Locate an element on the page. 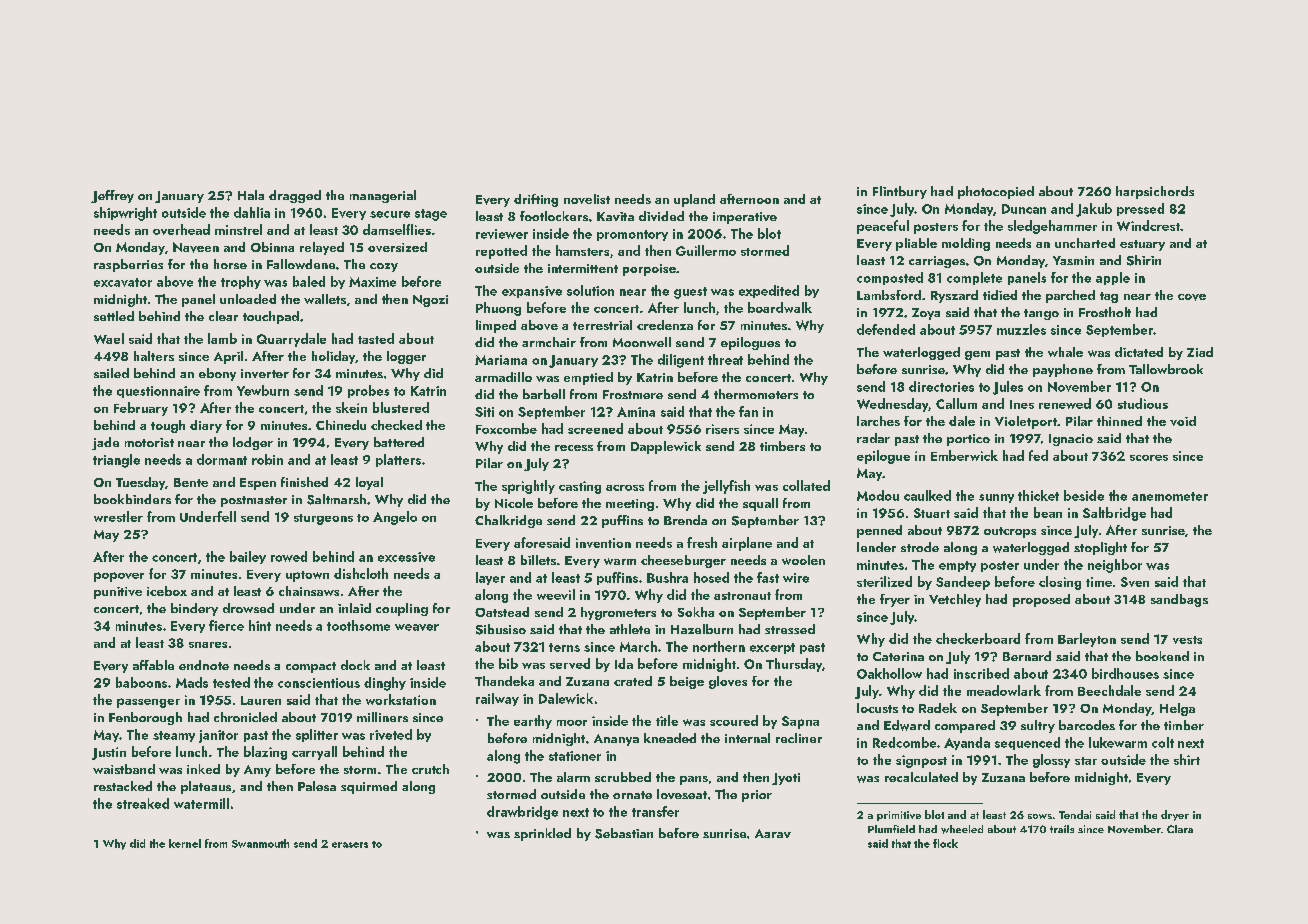 The height and width of the document is (924, 1308). ebony is located at coordinates (217, 374).
